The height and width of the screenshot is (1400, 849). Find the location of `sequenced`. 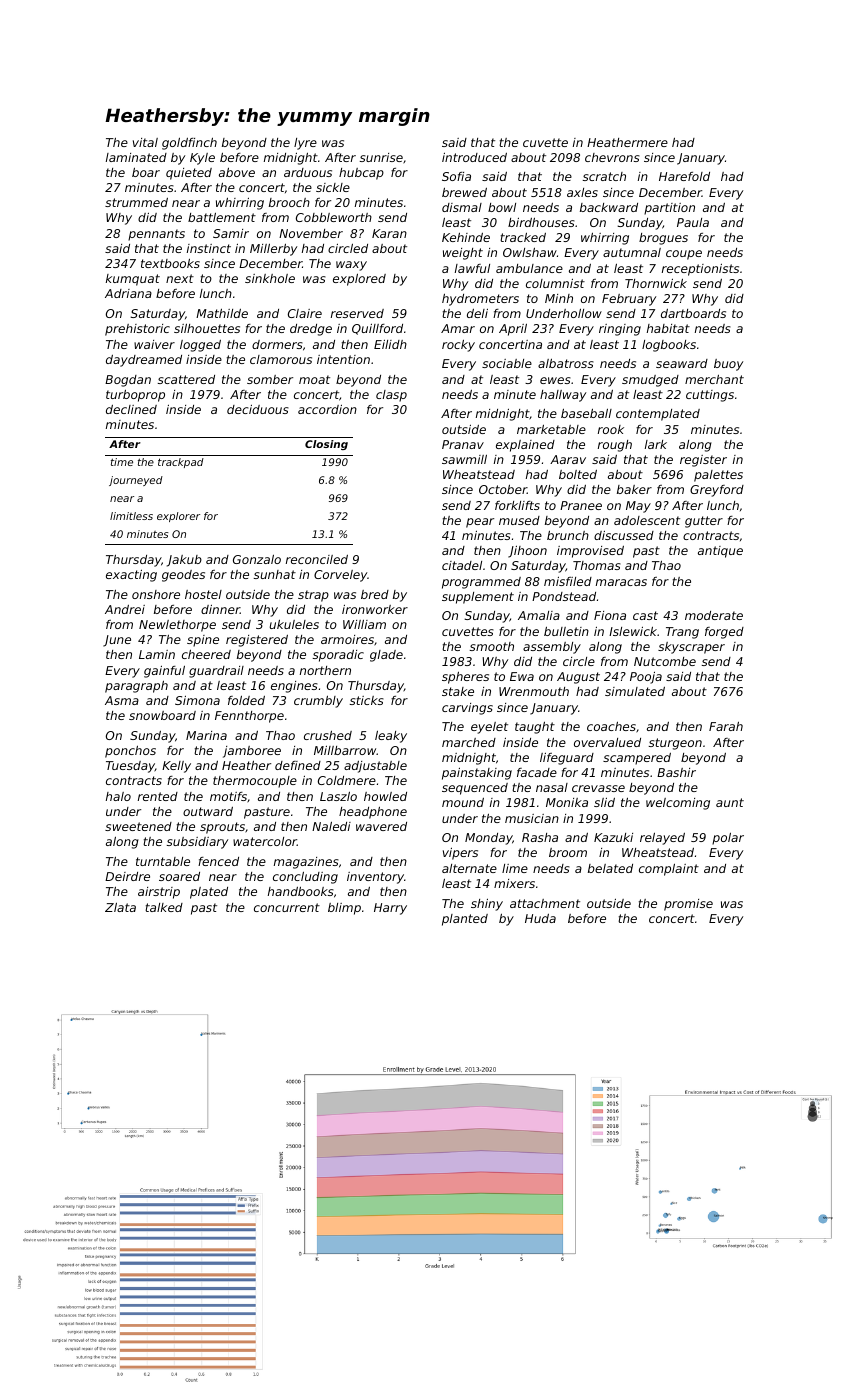

sequenced is located at coordinates (475, 789).
